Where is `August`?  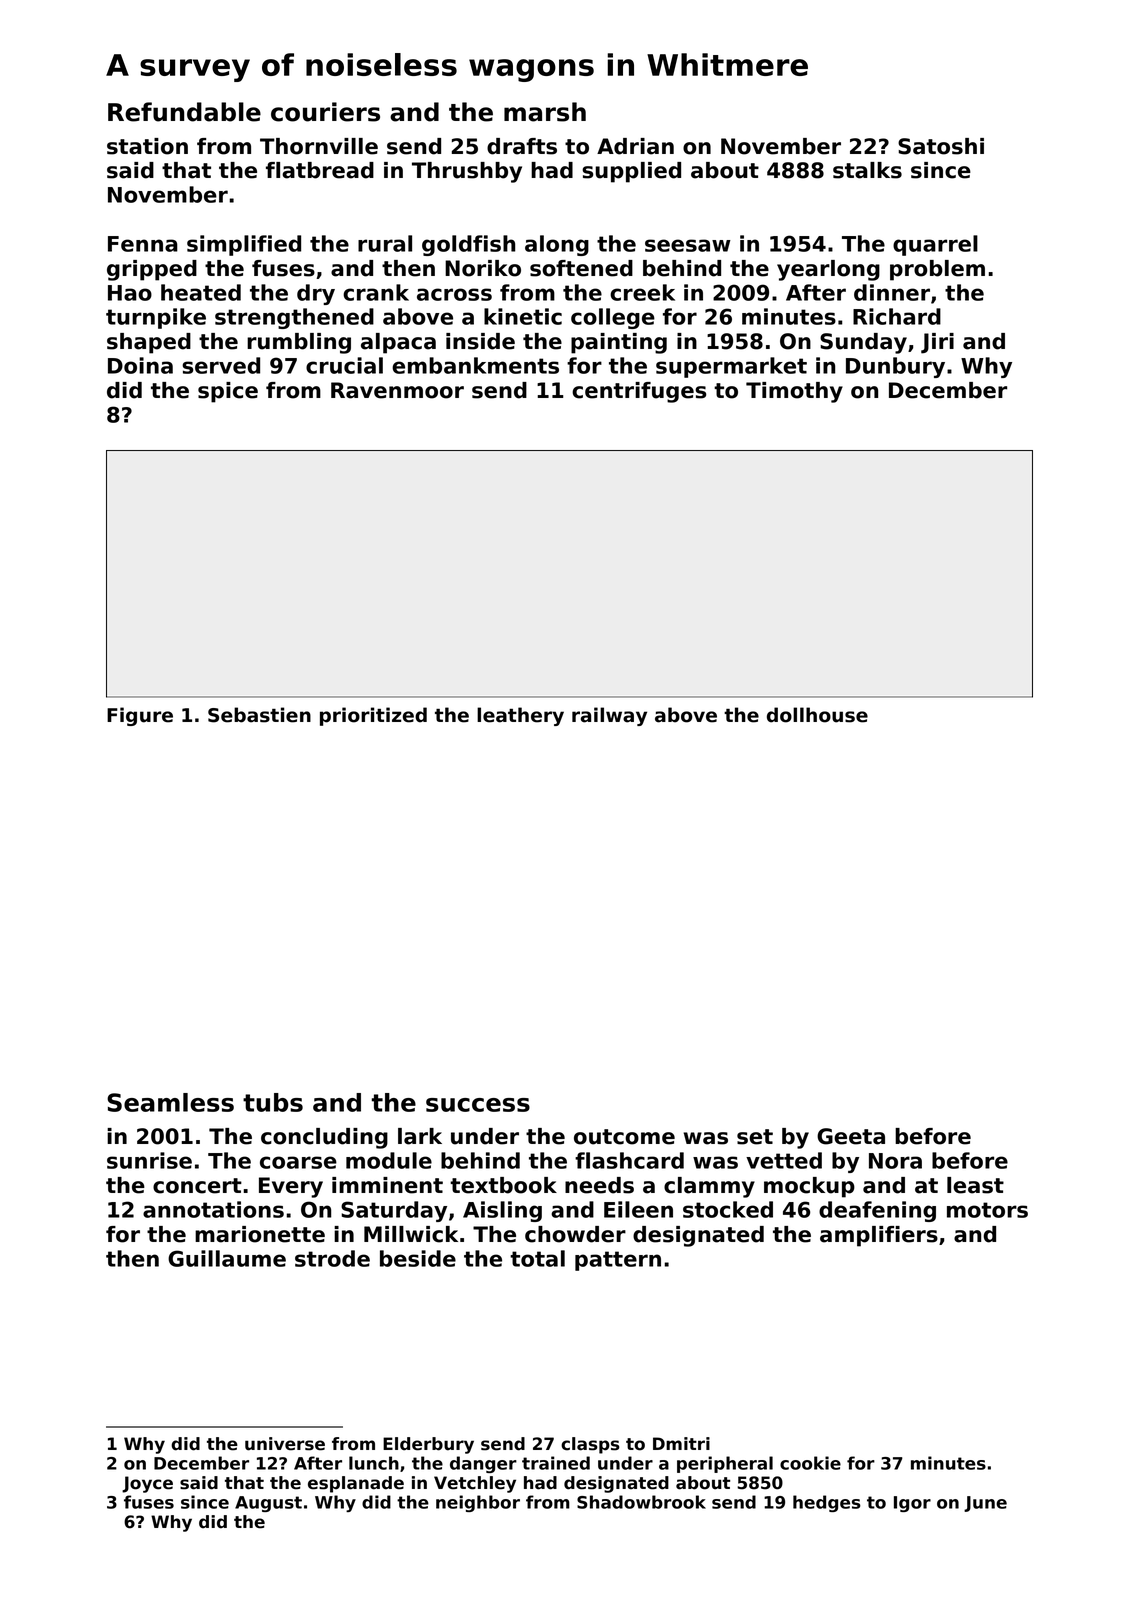
August is located at coordinates (268, 1504).
